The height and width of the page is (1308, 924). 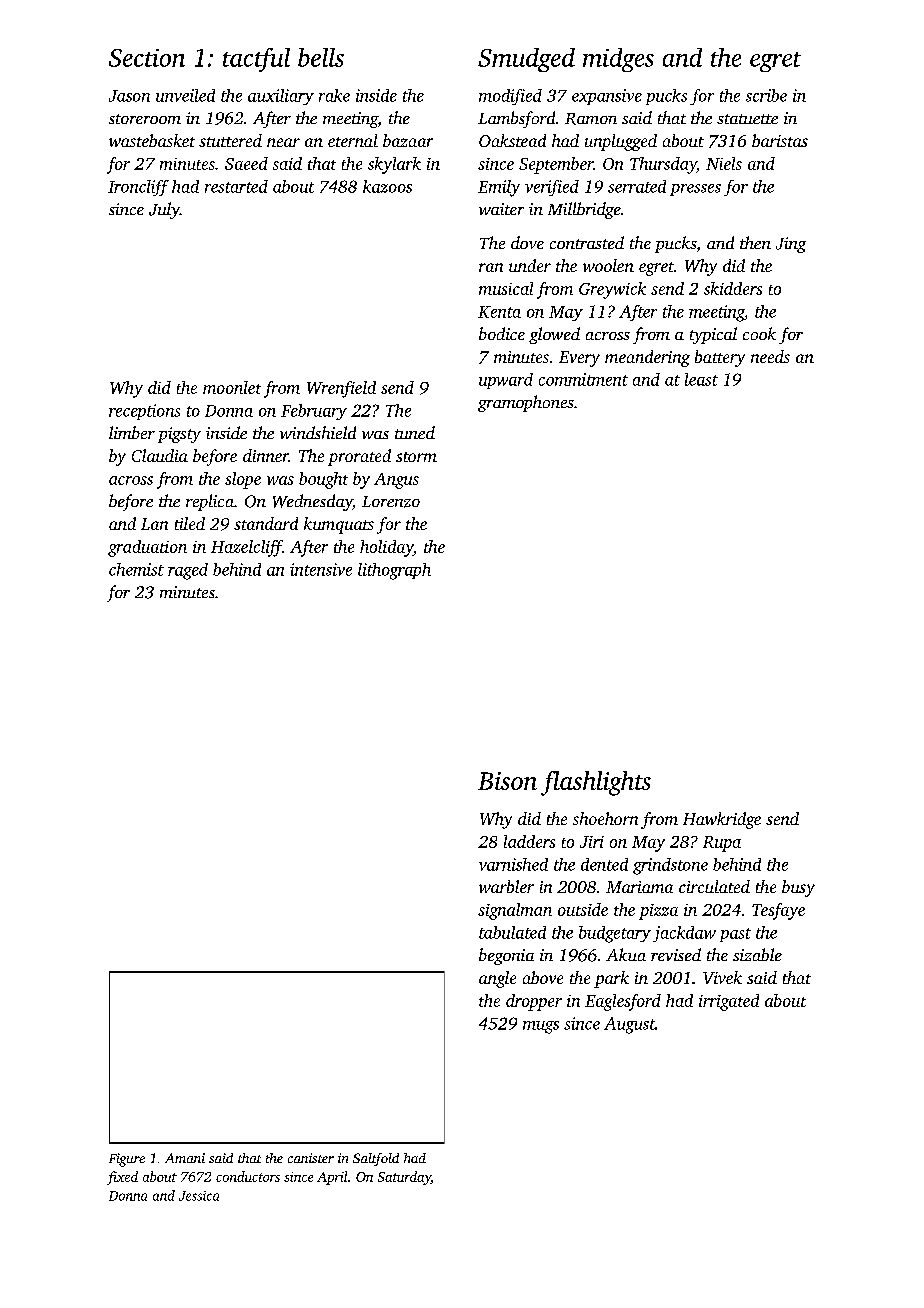 What do you see at coordinates (701, 379) in the page?
I see `least` at bounding box center [701, 379].
